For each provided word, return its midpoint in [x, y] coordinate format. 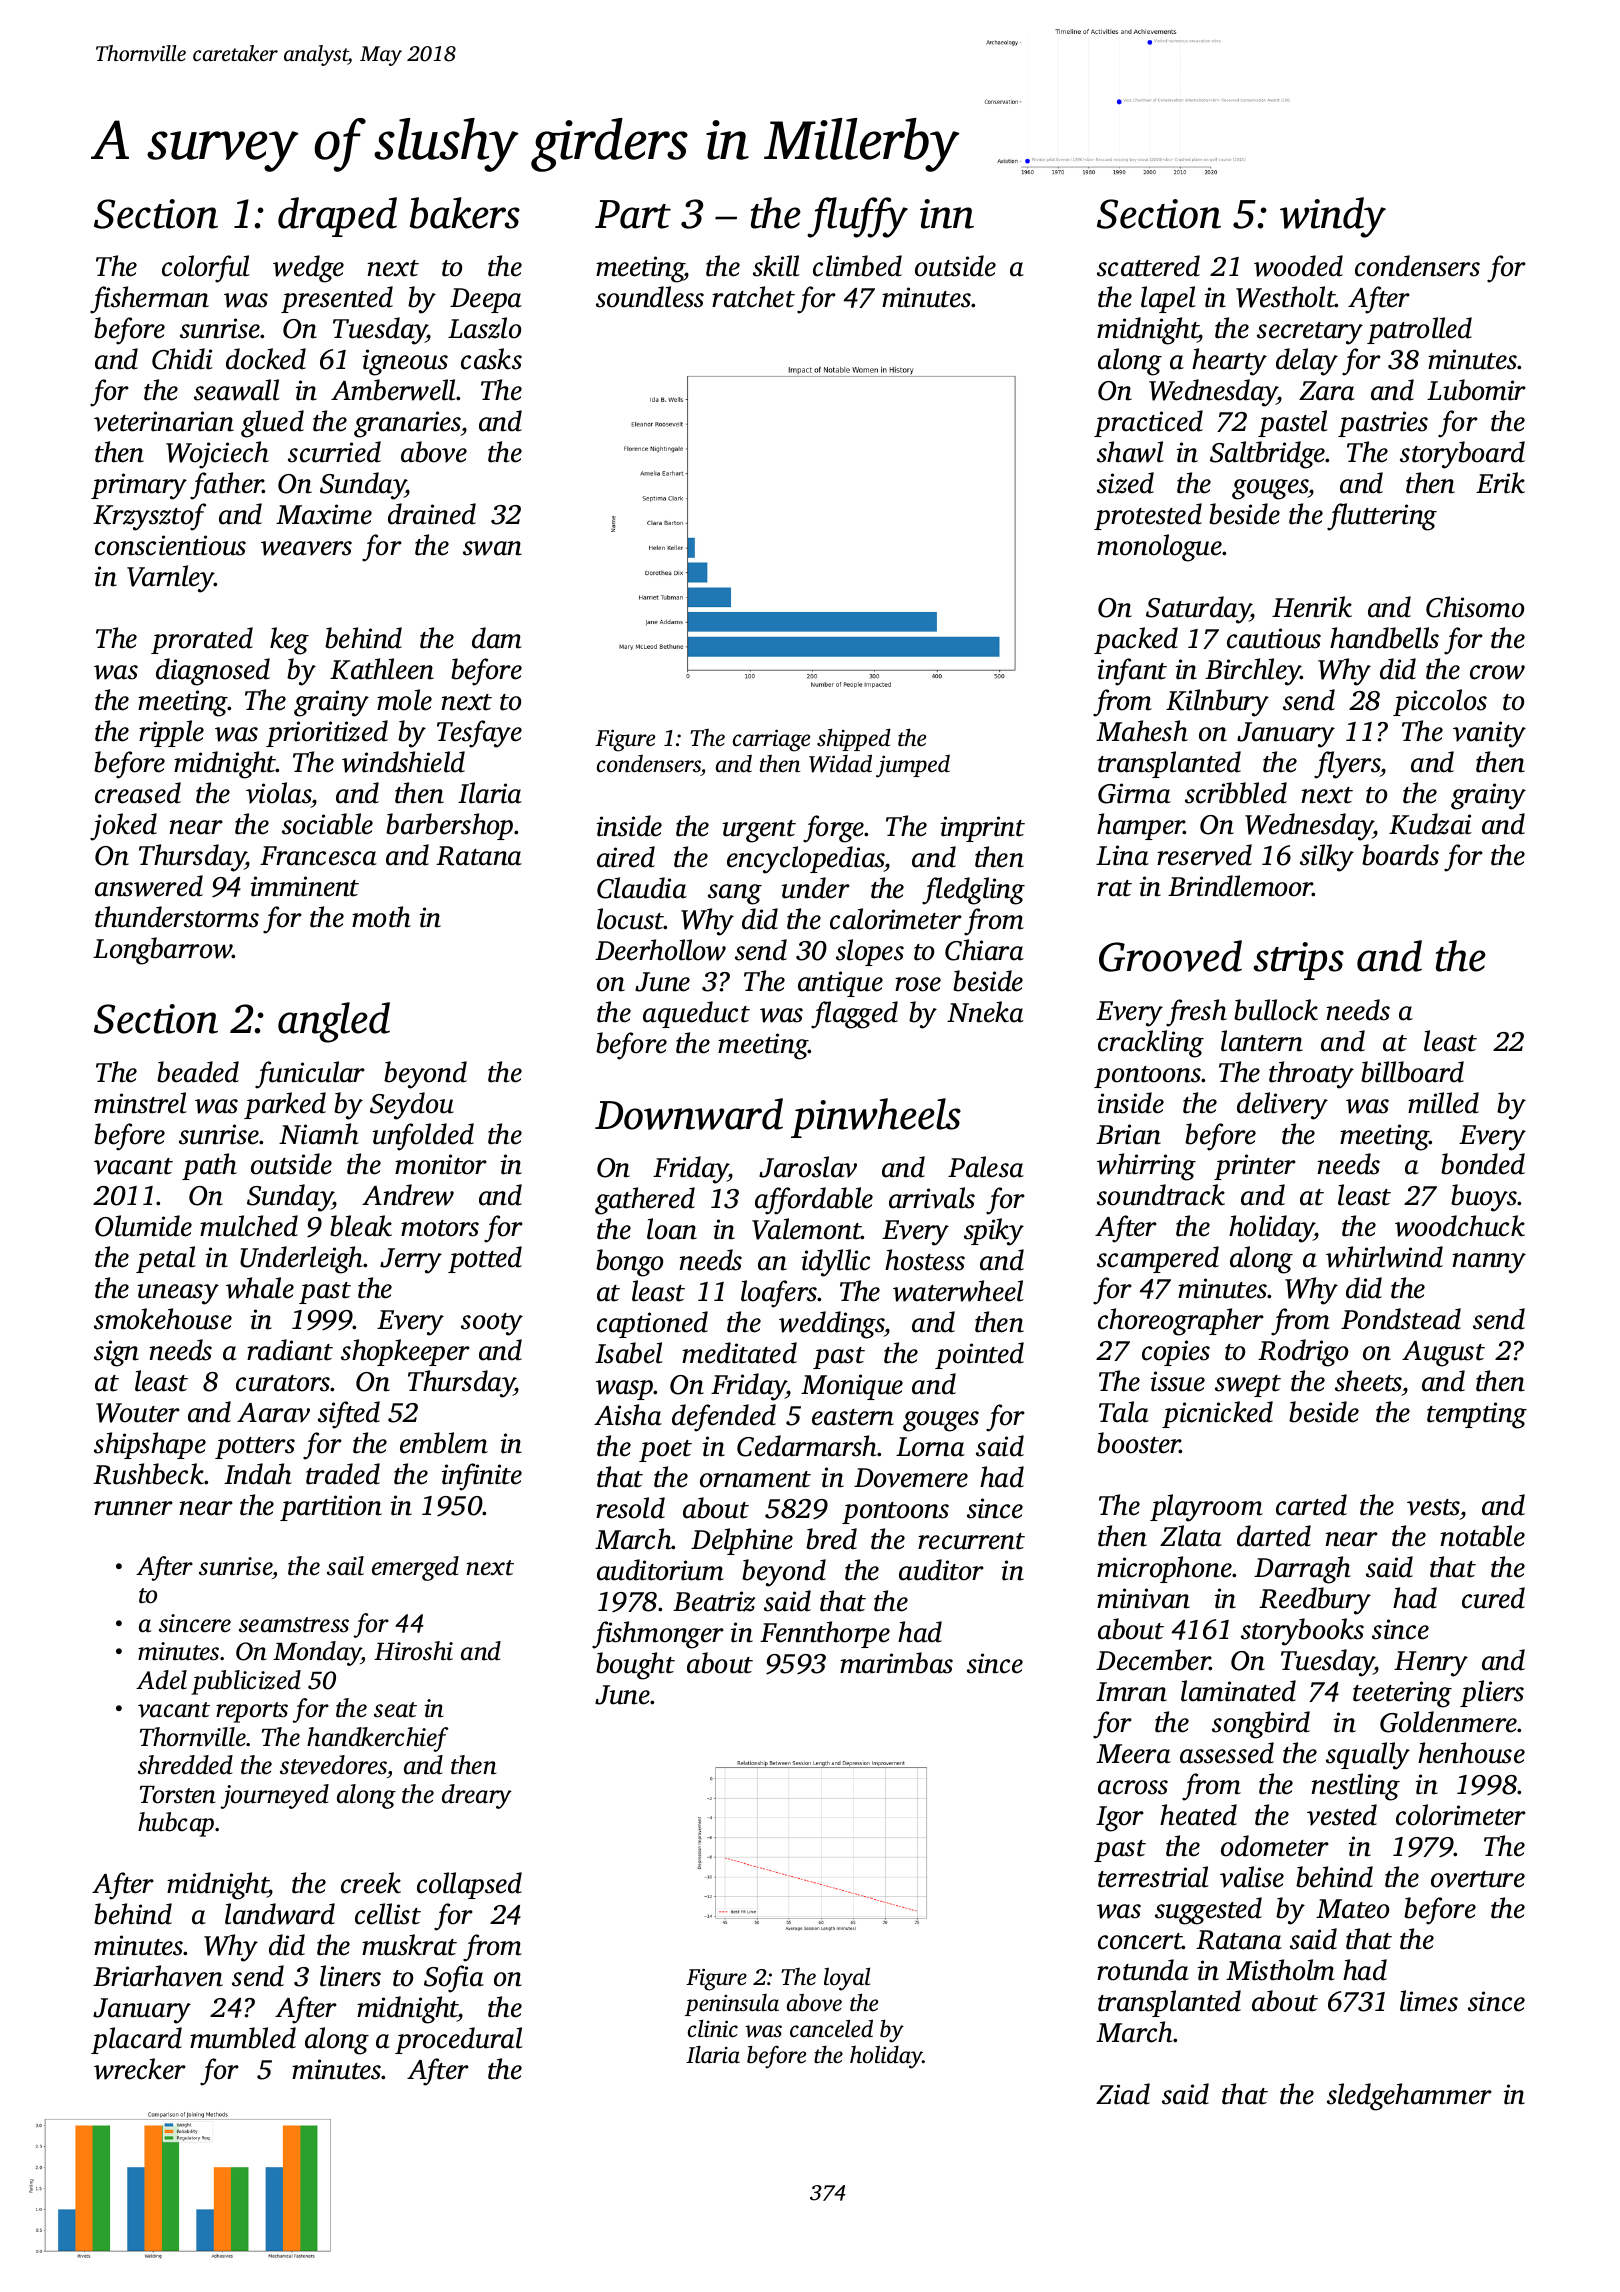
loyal [847, 1979]
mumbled [243, 2038]
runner [133, 1508]
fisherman [149, 300]
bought [635, 1666]
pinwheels [876, 1118]
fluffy [857, 217]
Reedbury [1315, 1601]
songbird [1261, 1725]
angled [334, 1022]
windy [1333, 217]
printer [1255, 1167]
